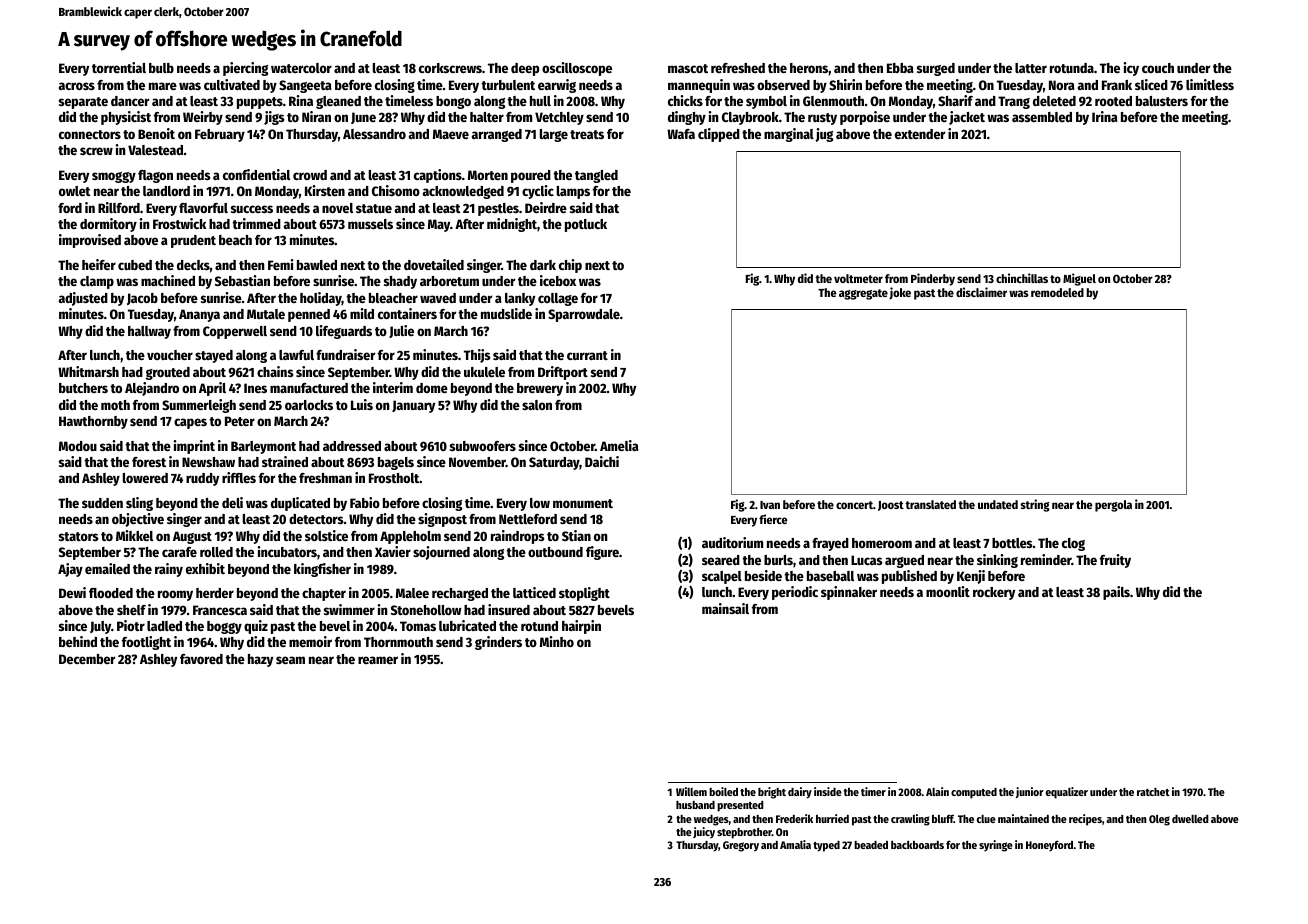 This screenshot has width=1308, height=924. What do you see at coordinates (201, 659) in the screenshot?
I see `favored` at bounding box center [201, 659].
